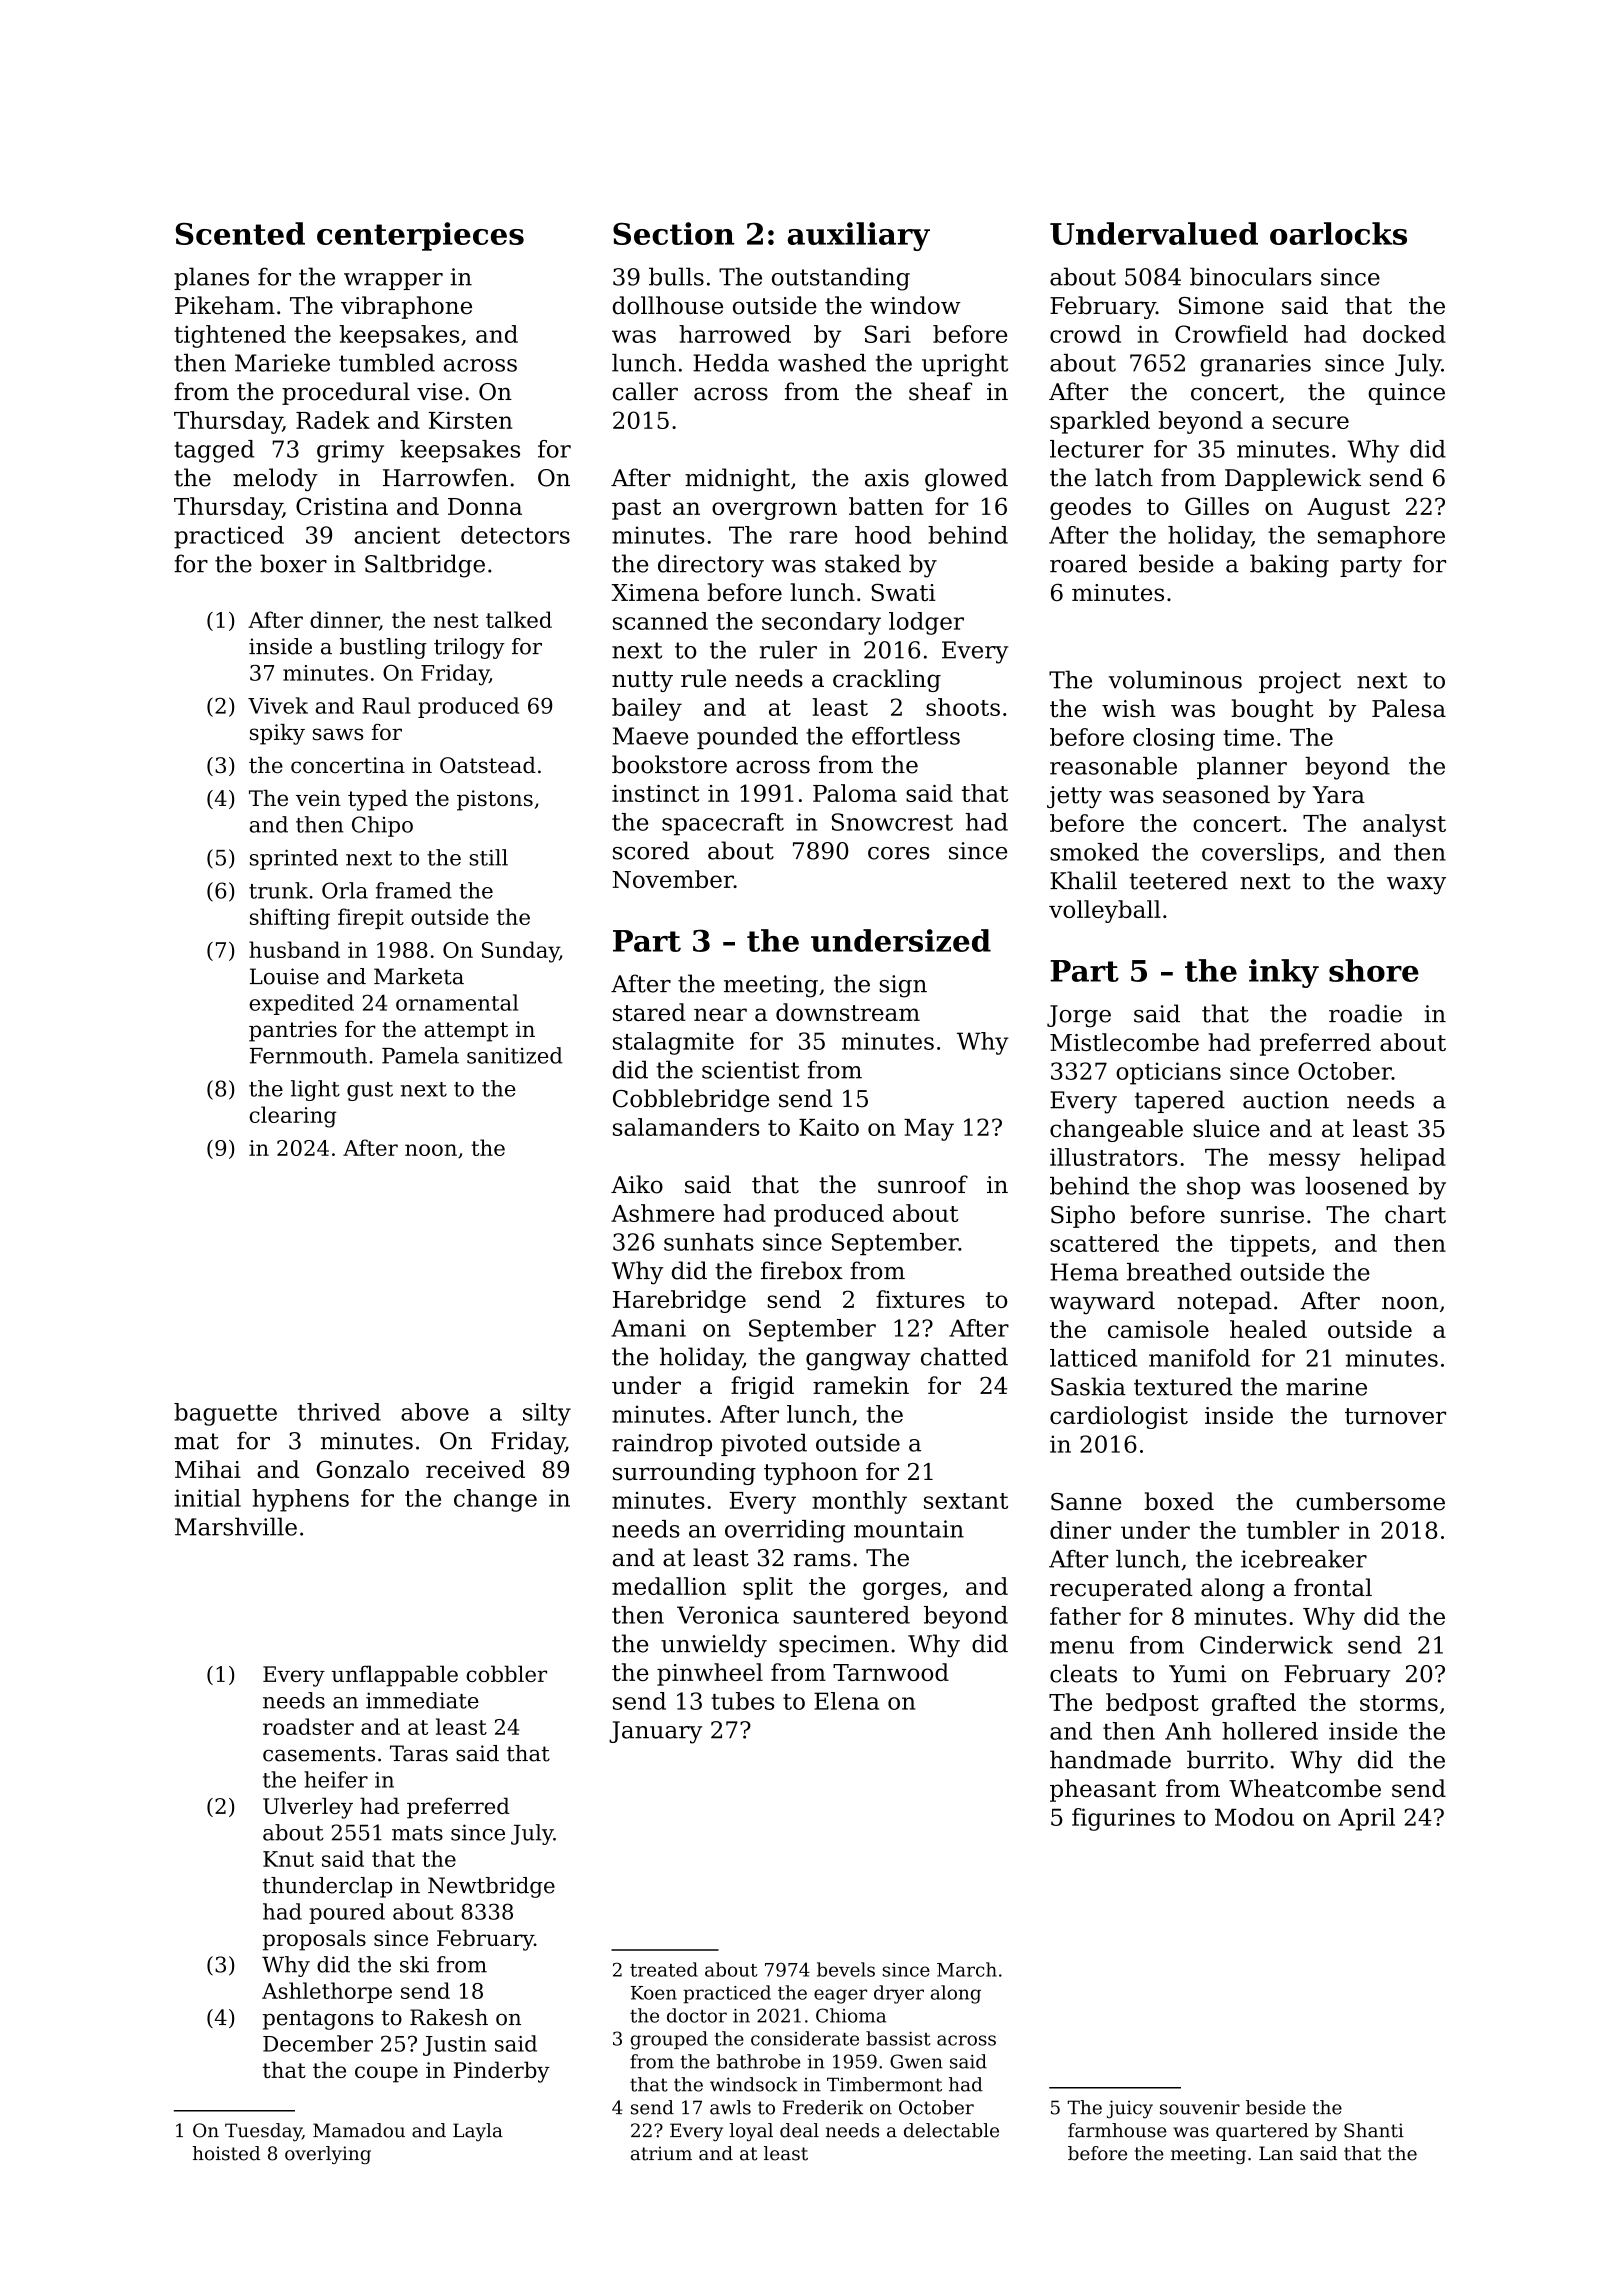  I want to click on hoisted, so click(226, 2153).
